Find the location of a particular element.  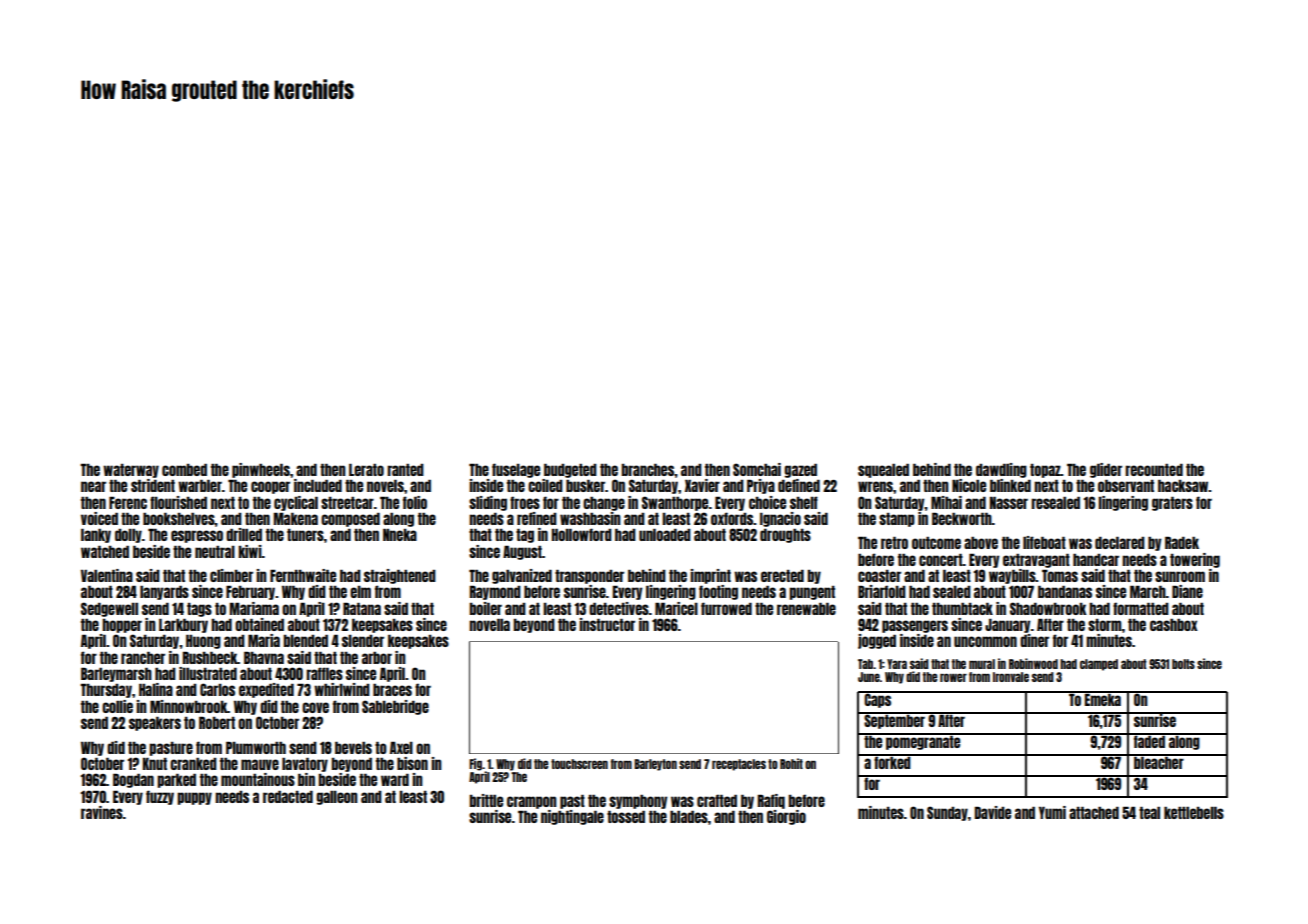

glider is located at coordinates (1106, 470).
